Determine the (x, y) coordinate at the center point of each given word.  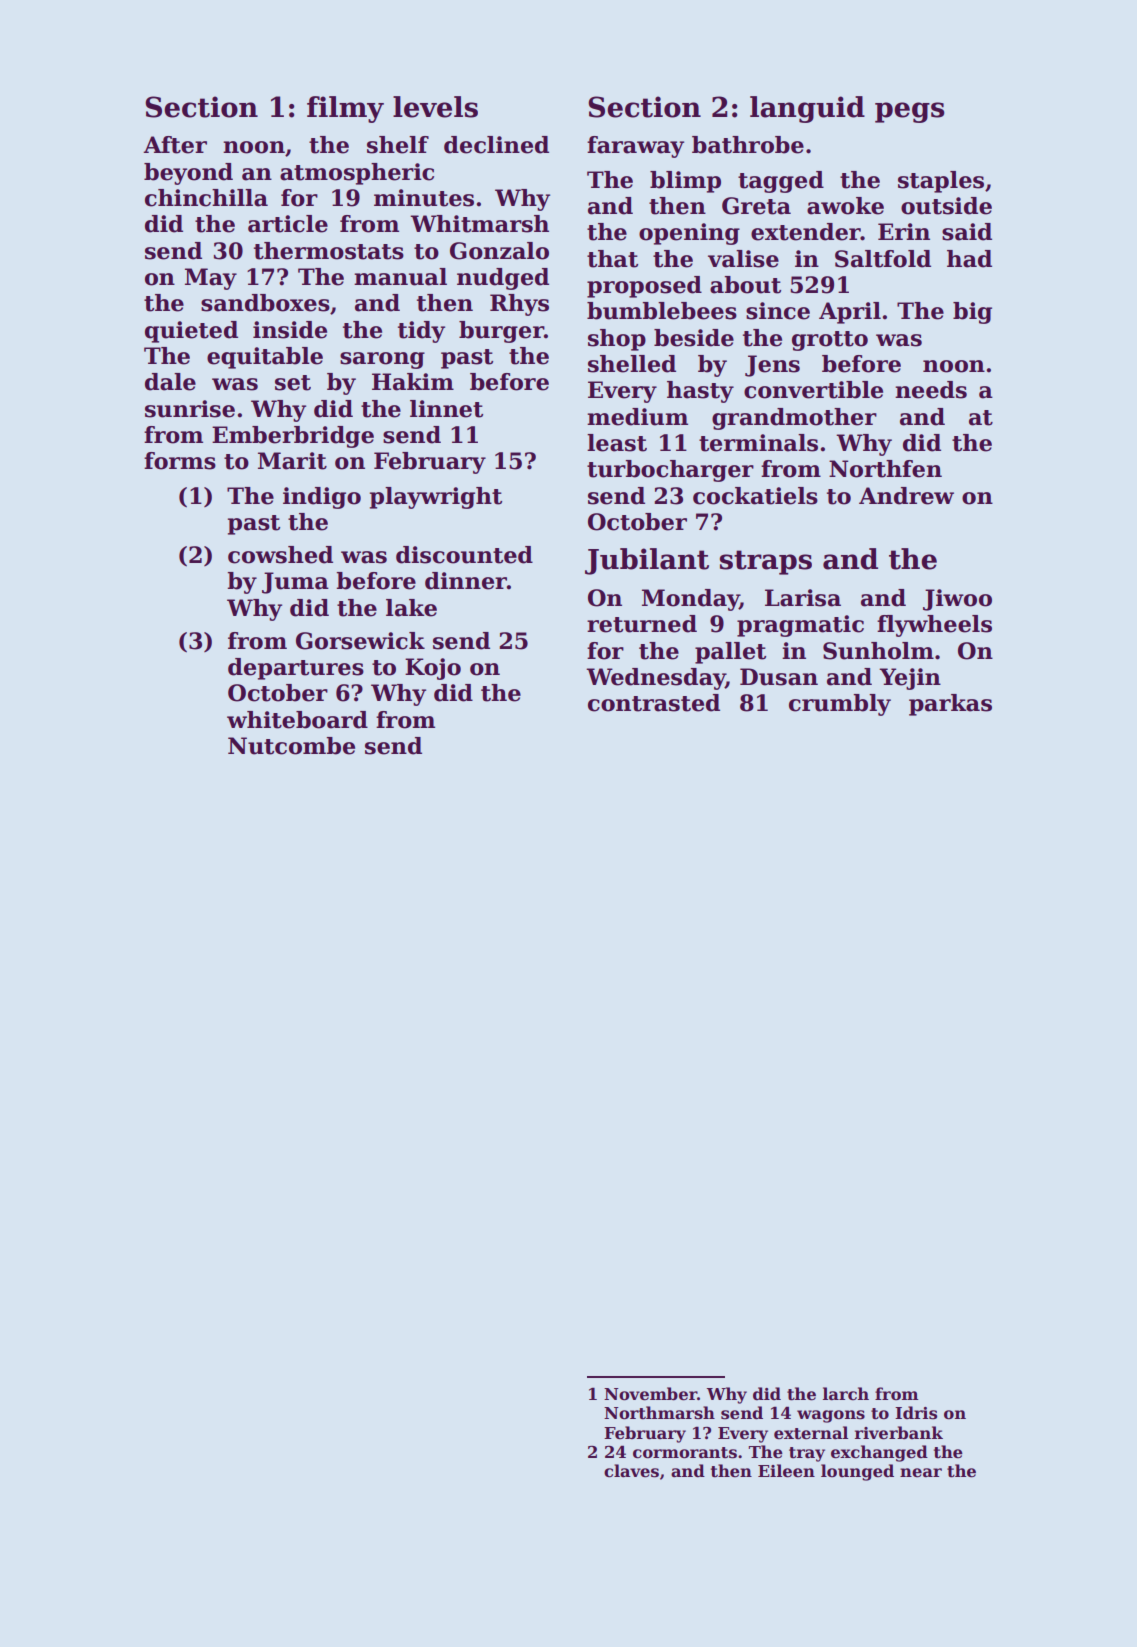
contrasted (654, 703)
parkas (950, 705)
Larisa (803, 598)
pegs (909, 112)
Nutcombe (291, 746)
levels (435, 107)
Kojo (433, 669)
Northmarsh (659, 1413)
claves (631, 1471)
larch (846, 1394)
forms (180, 461)
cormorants (685, 1453)
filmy (345, 109)
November (650, 1394)
